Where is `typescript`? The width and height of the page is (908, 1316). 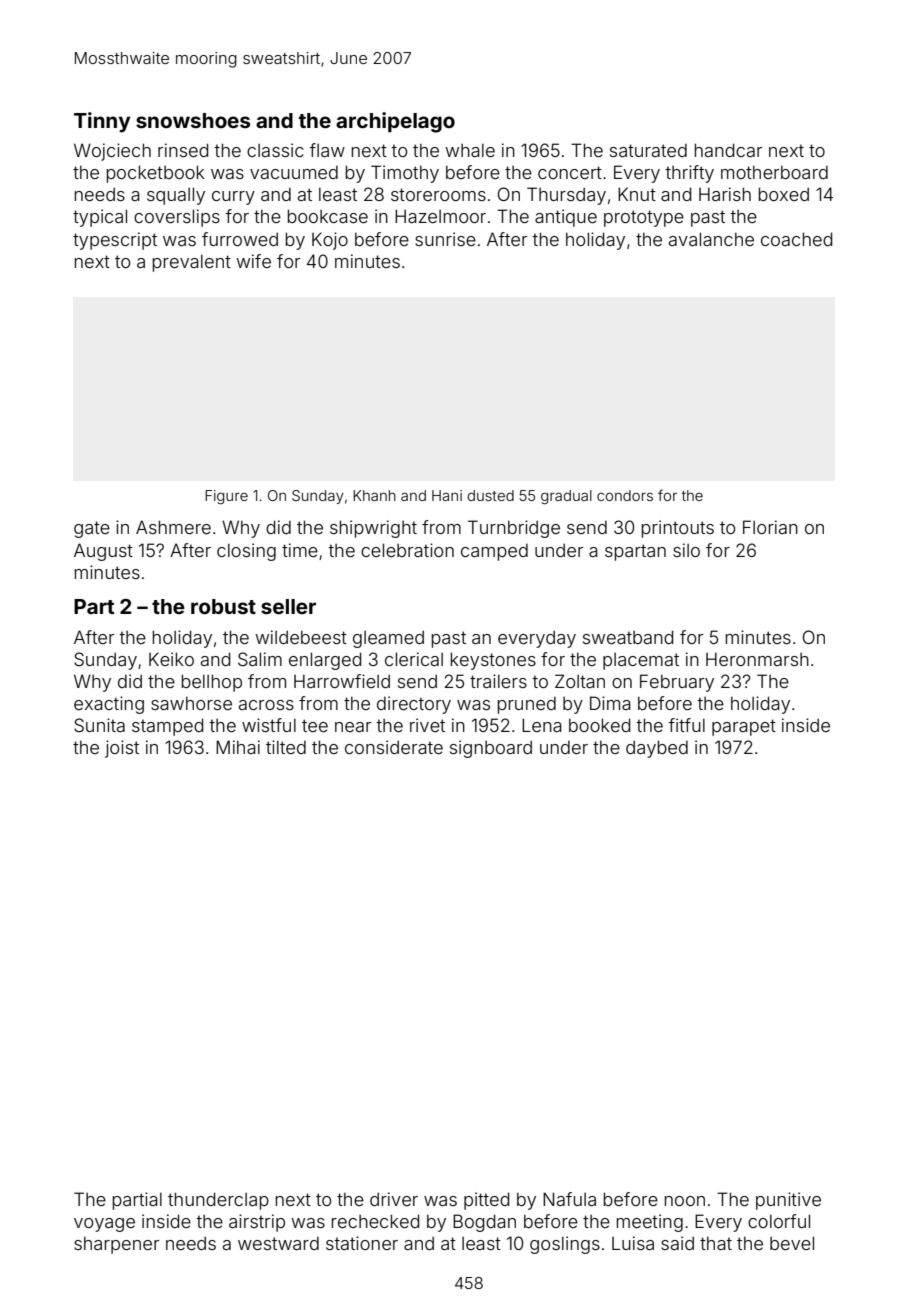 typescript is located at coordinates (115, 241).
